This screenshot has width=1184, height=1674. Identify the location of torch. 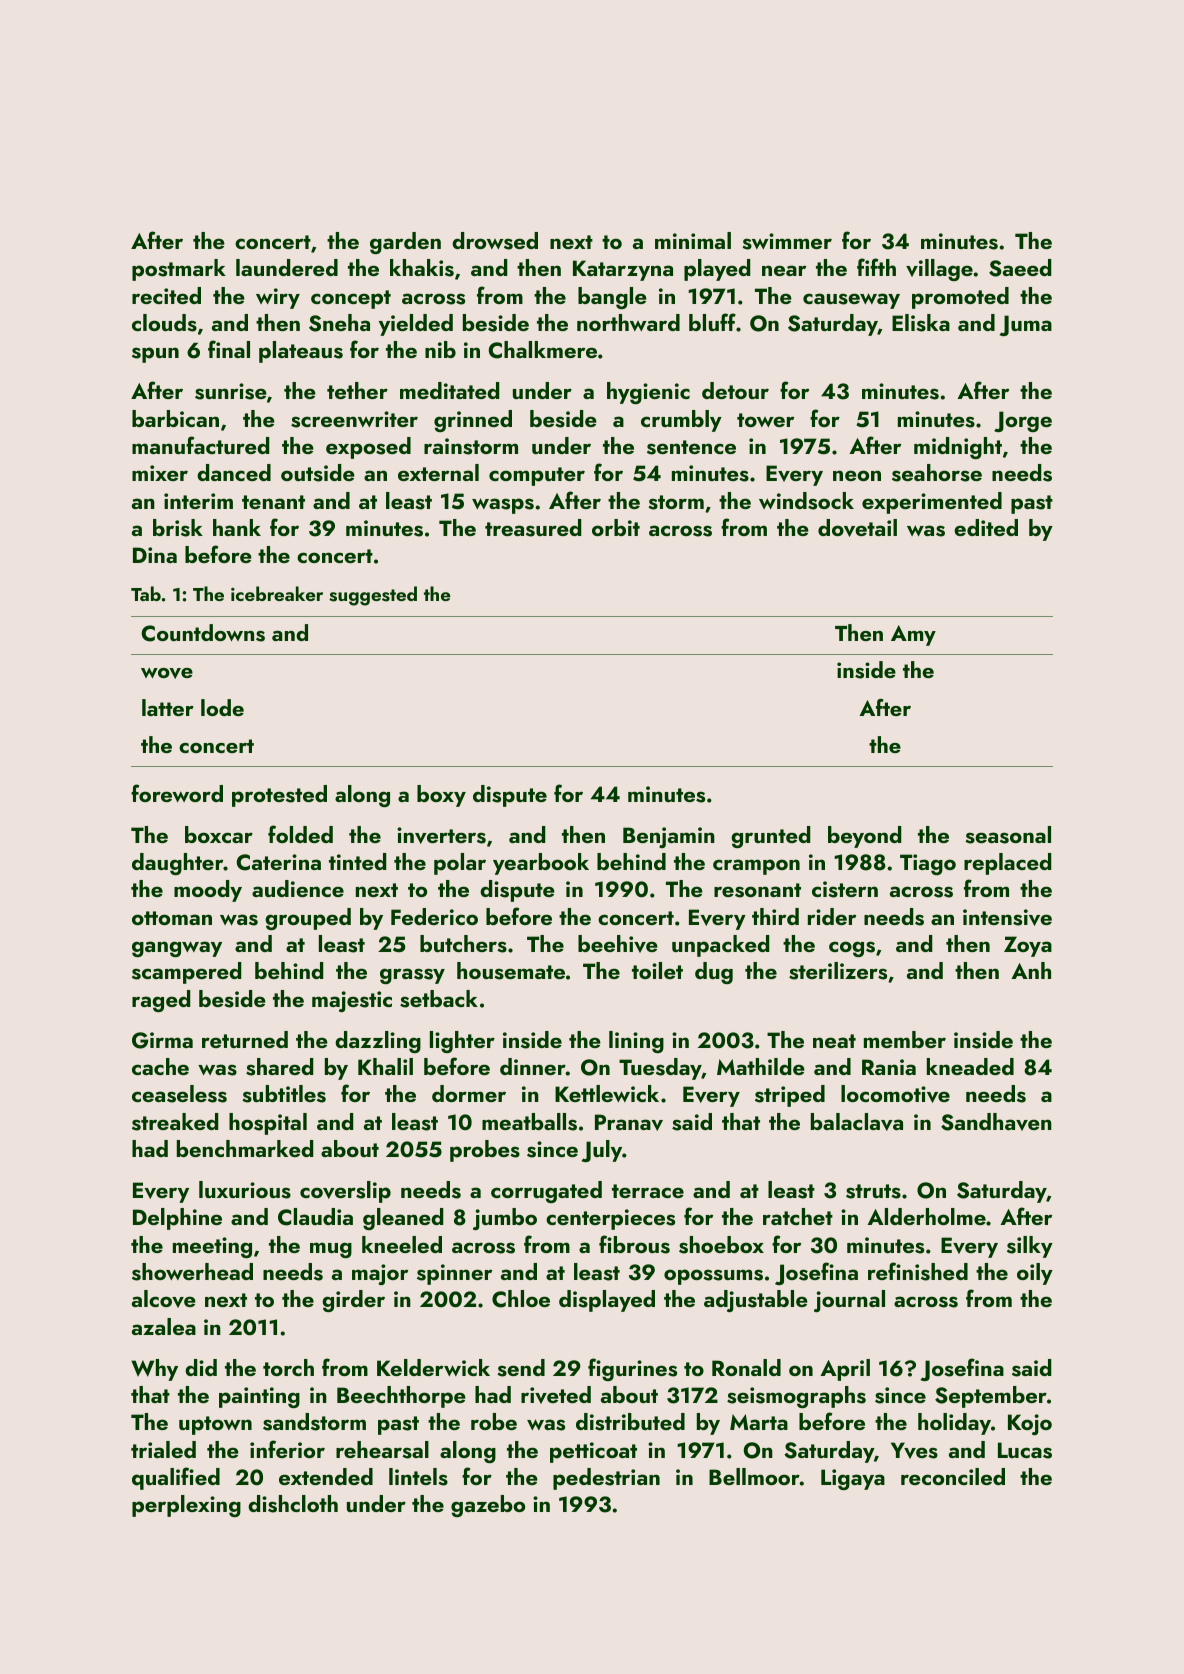
(288, 1367).
